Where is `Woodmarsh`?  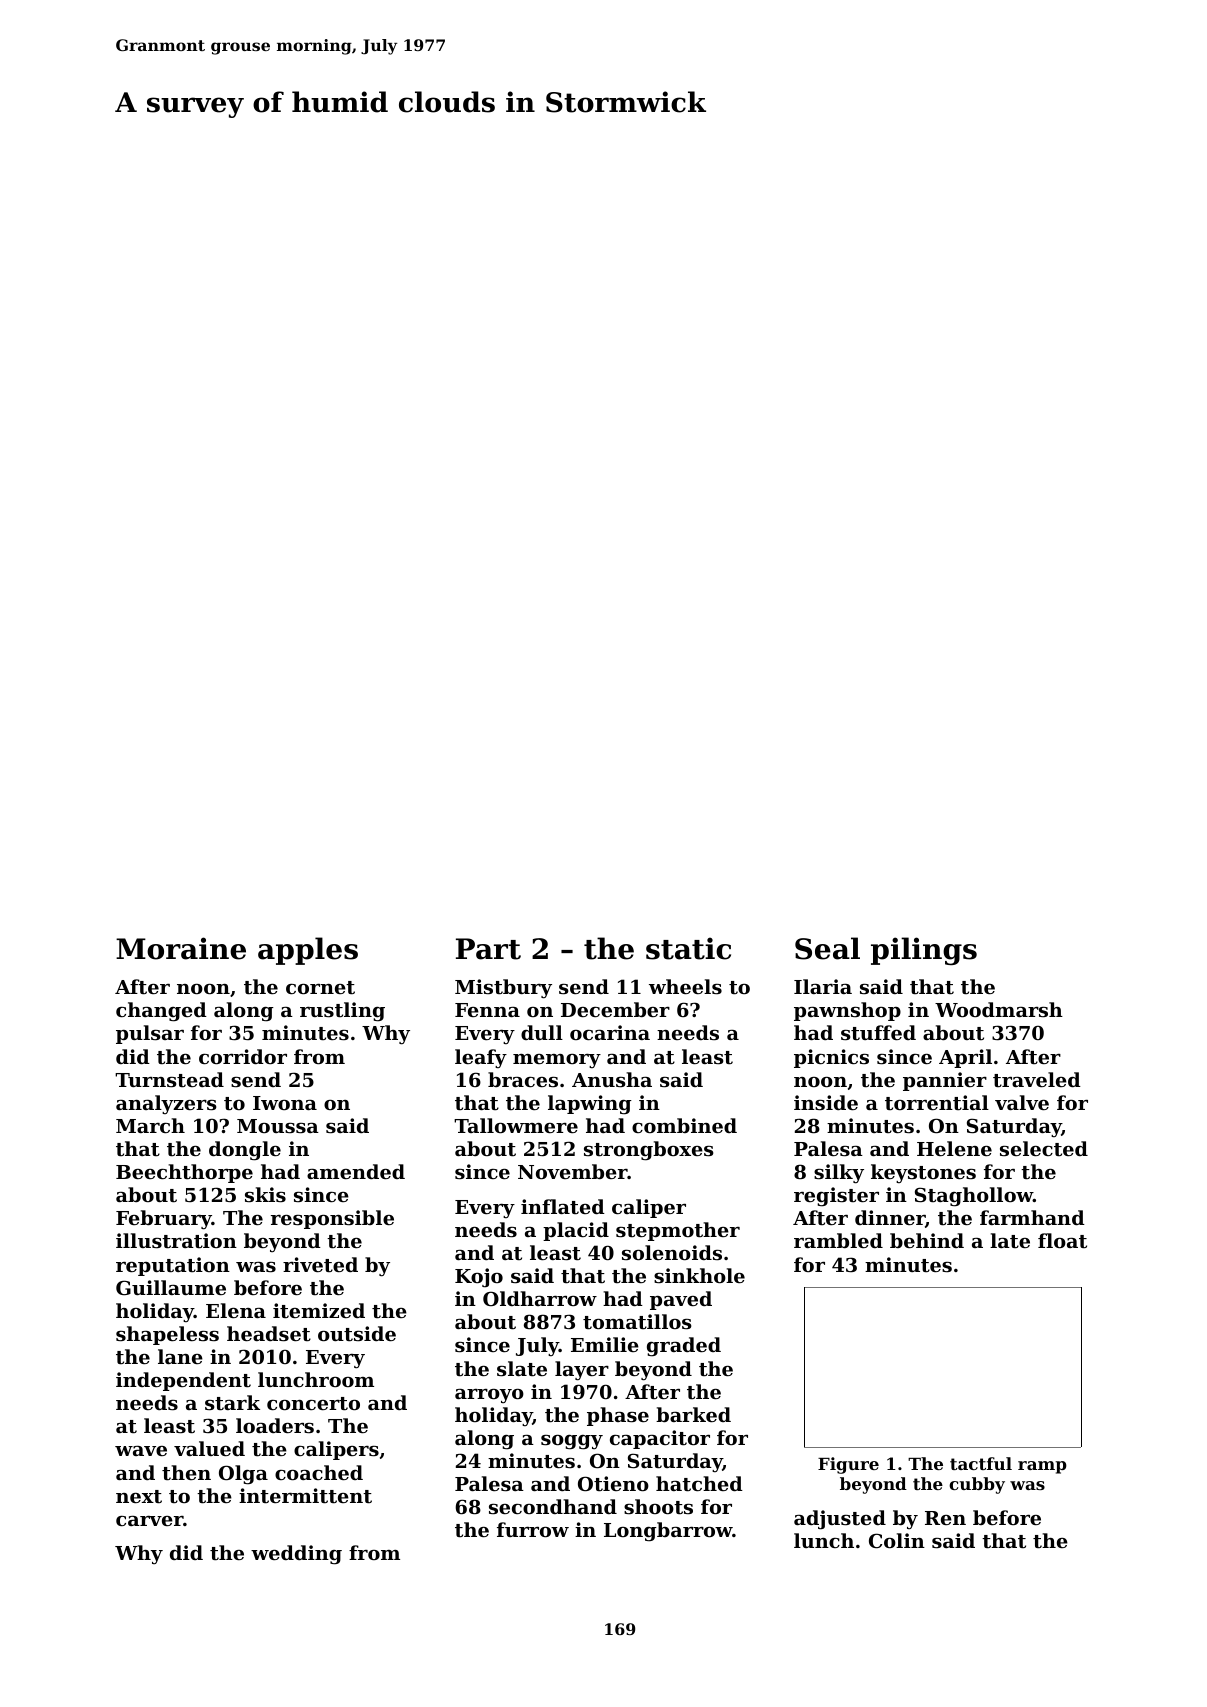 Woodmarsh is located at coordinates (999, 1009).
